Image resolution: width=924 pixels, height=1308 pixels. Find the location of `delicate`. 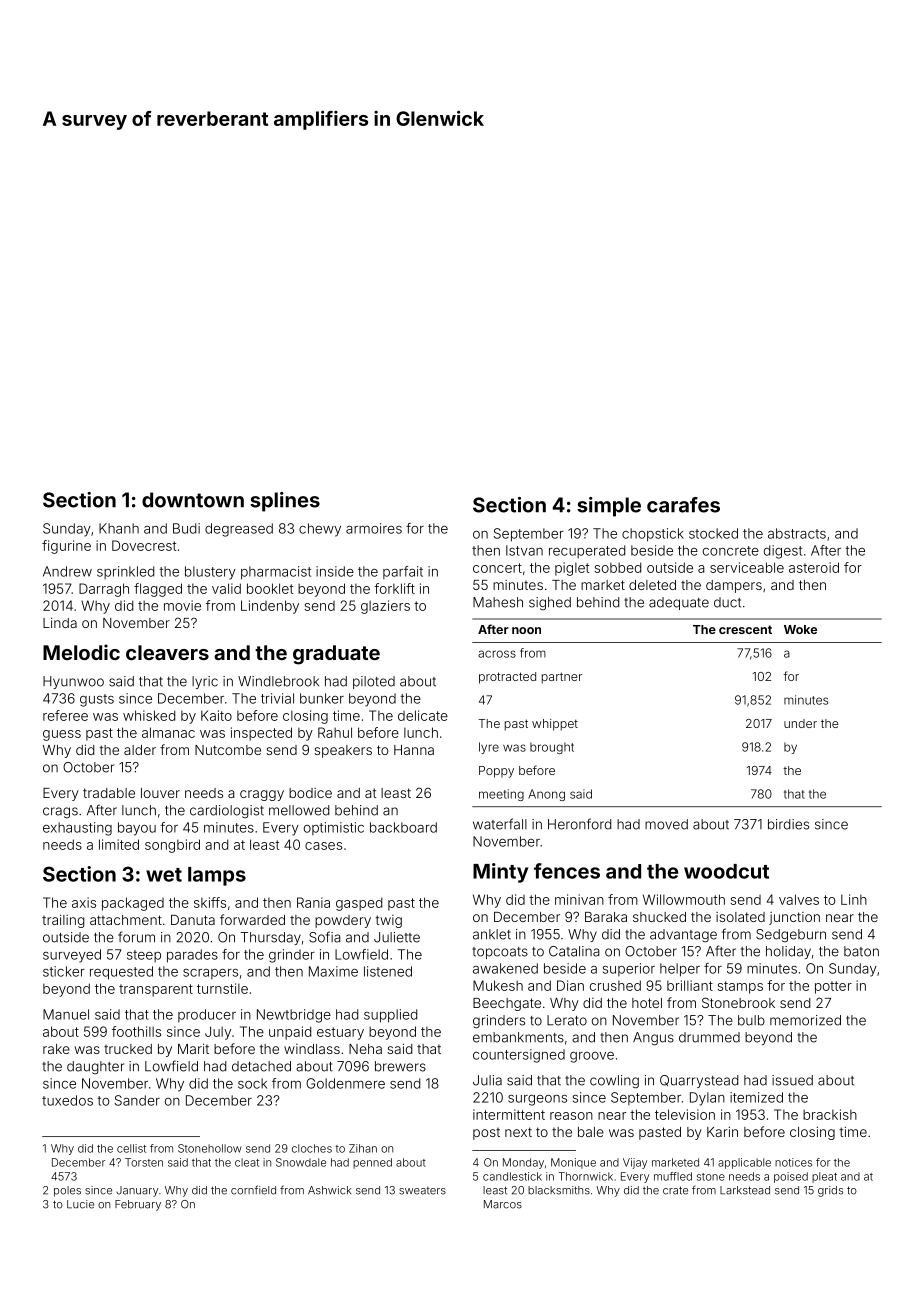

delicate is located at coordinates (423, 715).
